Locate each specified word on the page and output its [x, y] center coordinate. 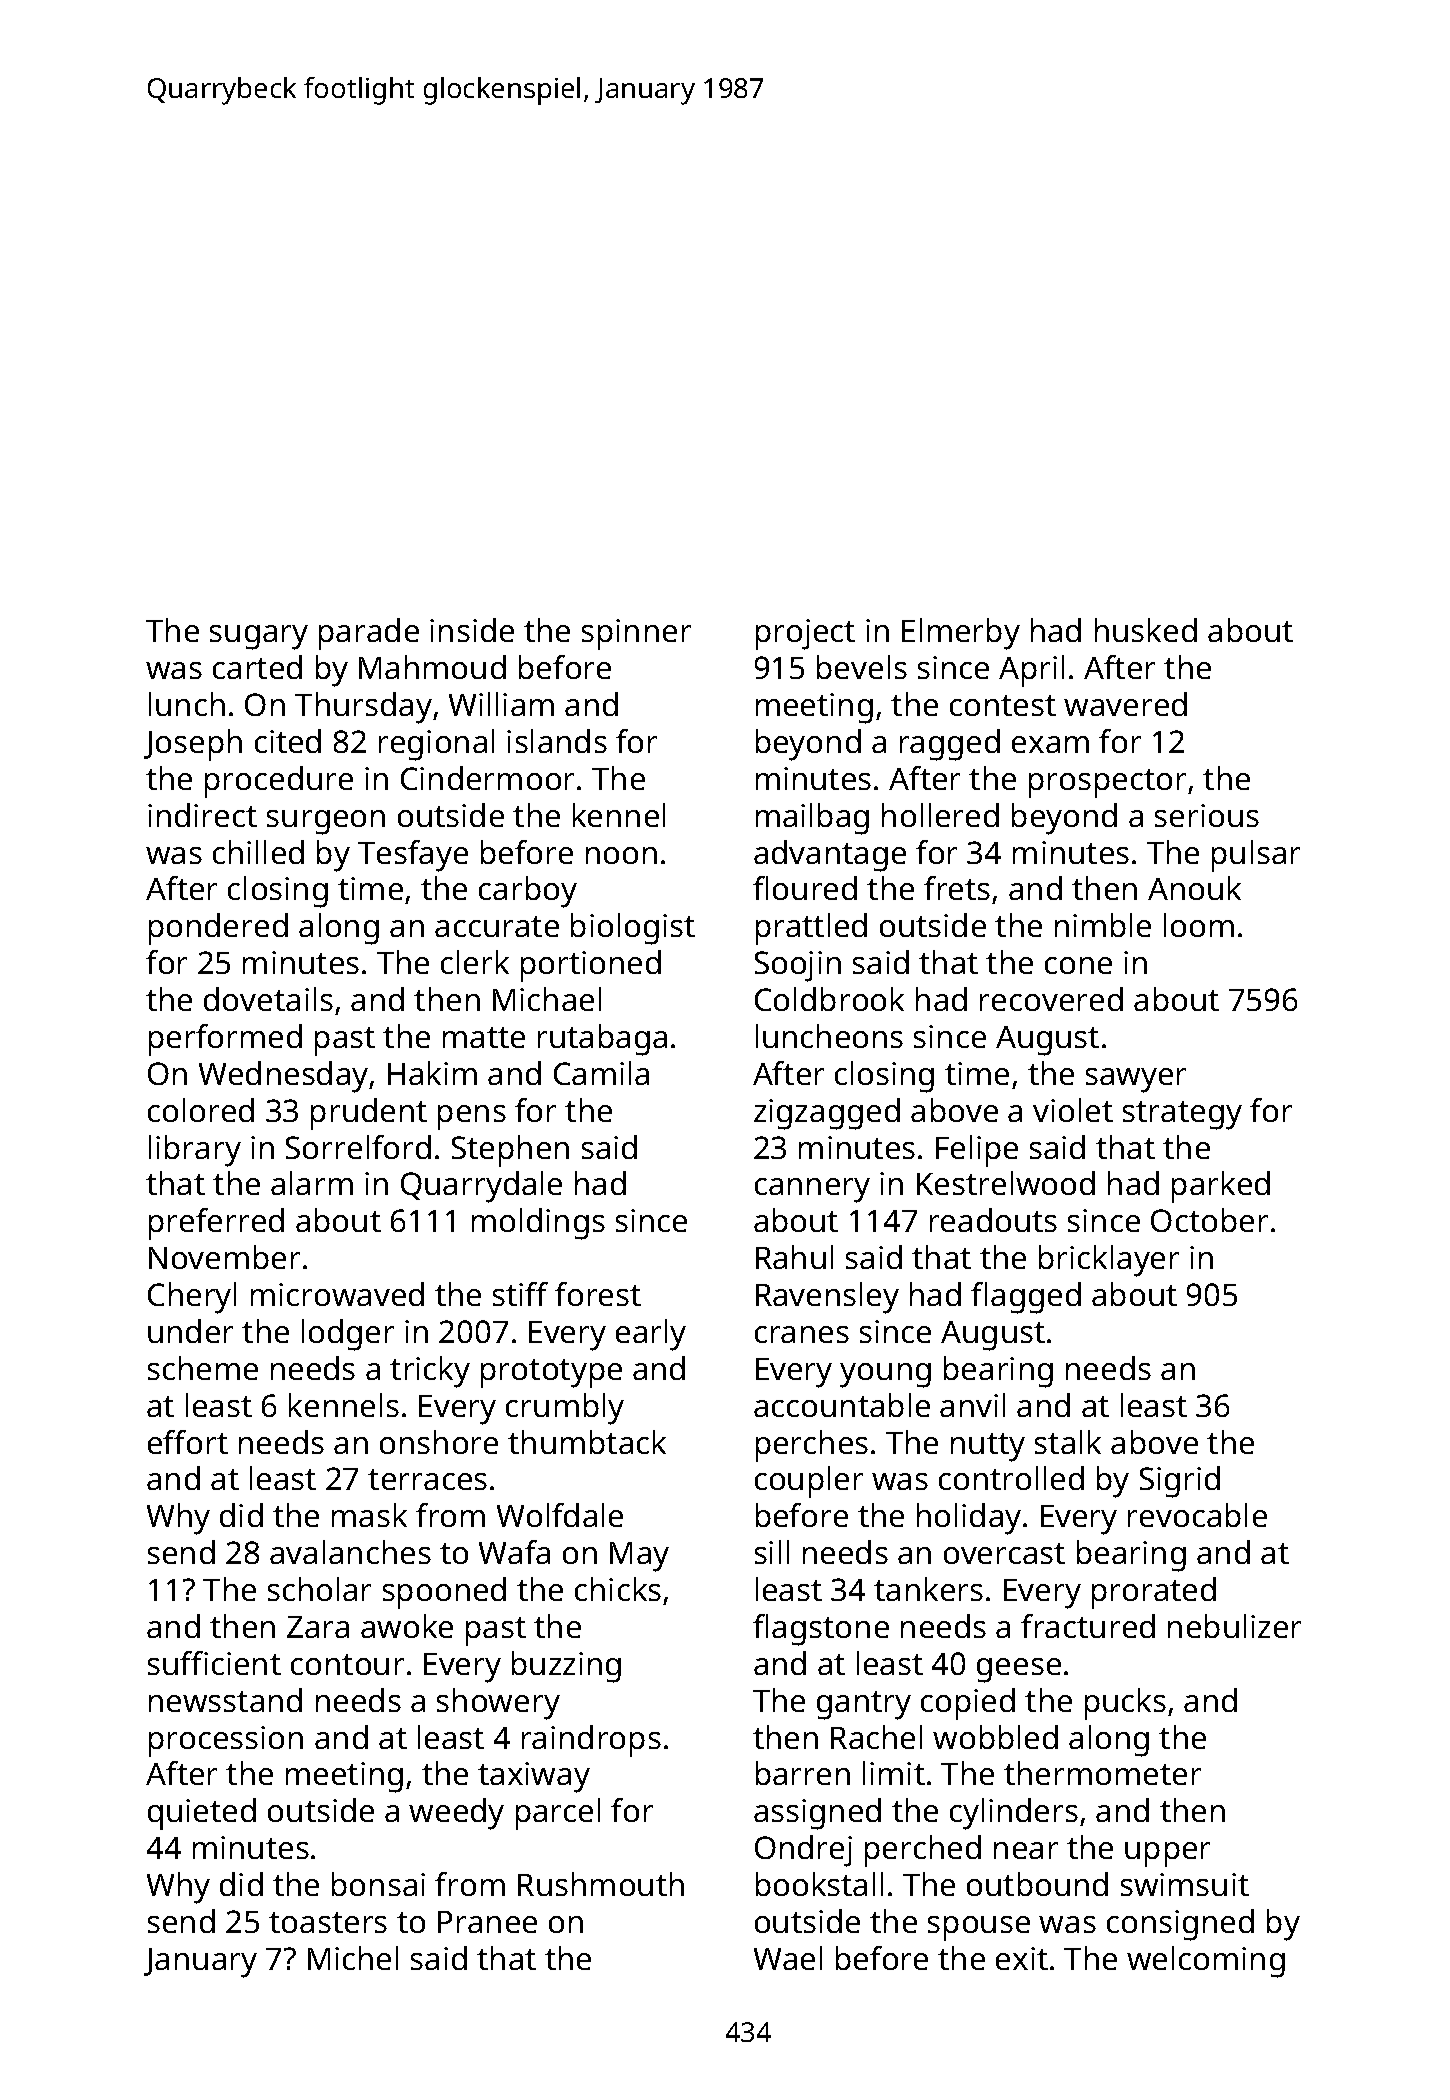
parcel [558, 1814]
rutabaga [602, 1040]
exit [1022, 1958]
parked [1221, 1187]
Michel [353, 1958]
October [1209, 1220]
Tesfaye [413, 856]
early [651, 1335]
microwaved [337, 1294]
